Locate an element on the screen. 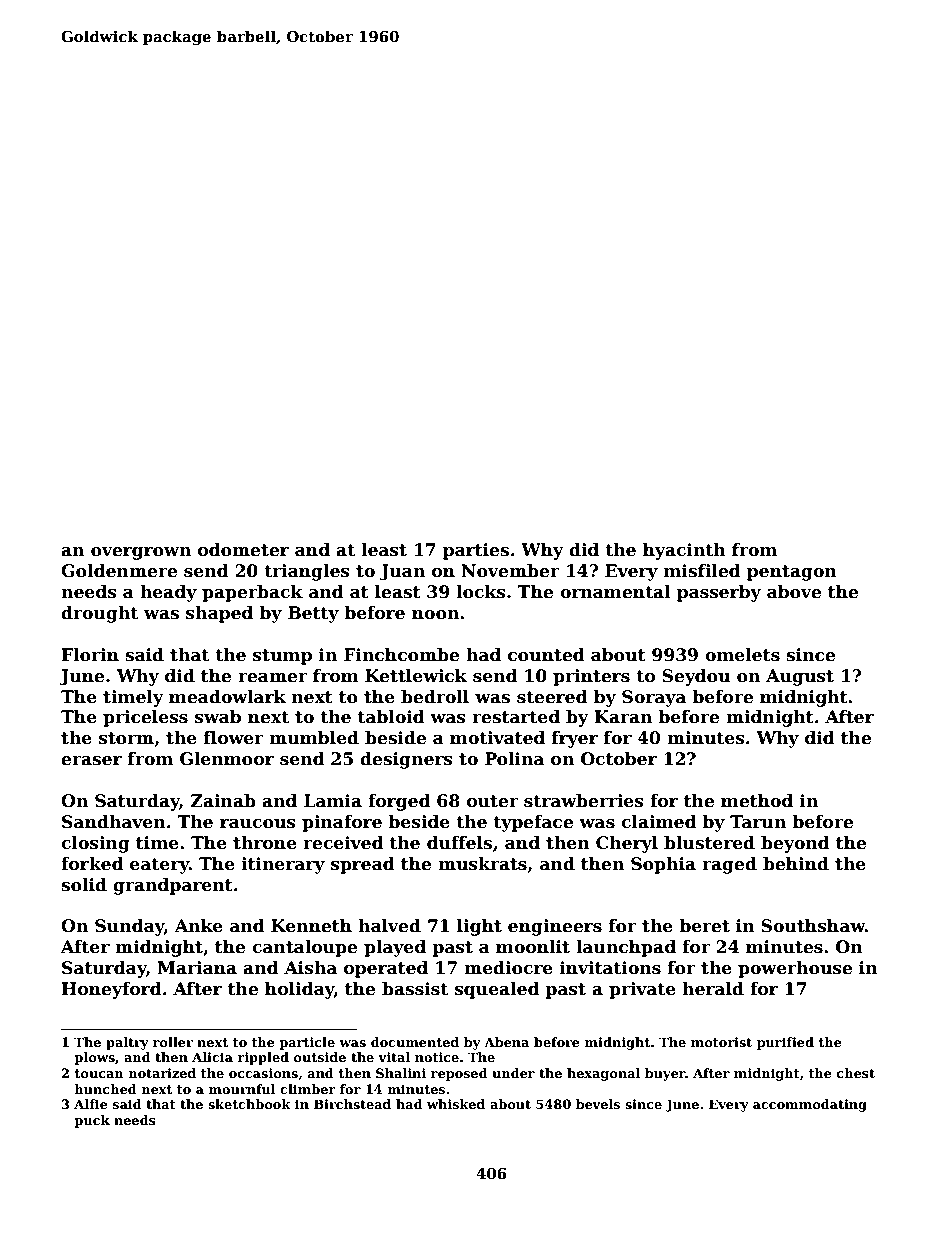 This screenshot has width=952, height=1233. passerby is located at coordinates (719, 593).
